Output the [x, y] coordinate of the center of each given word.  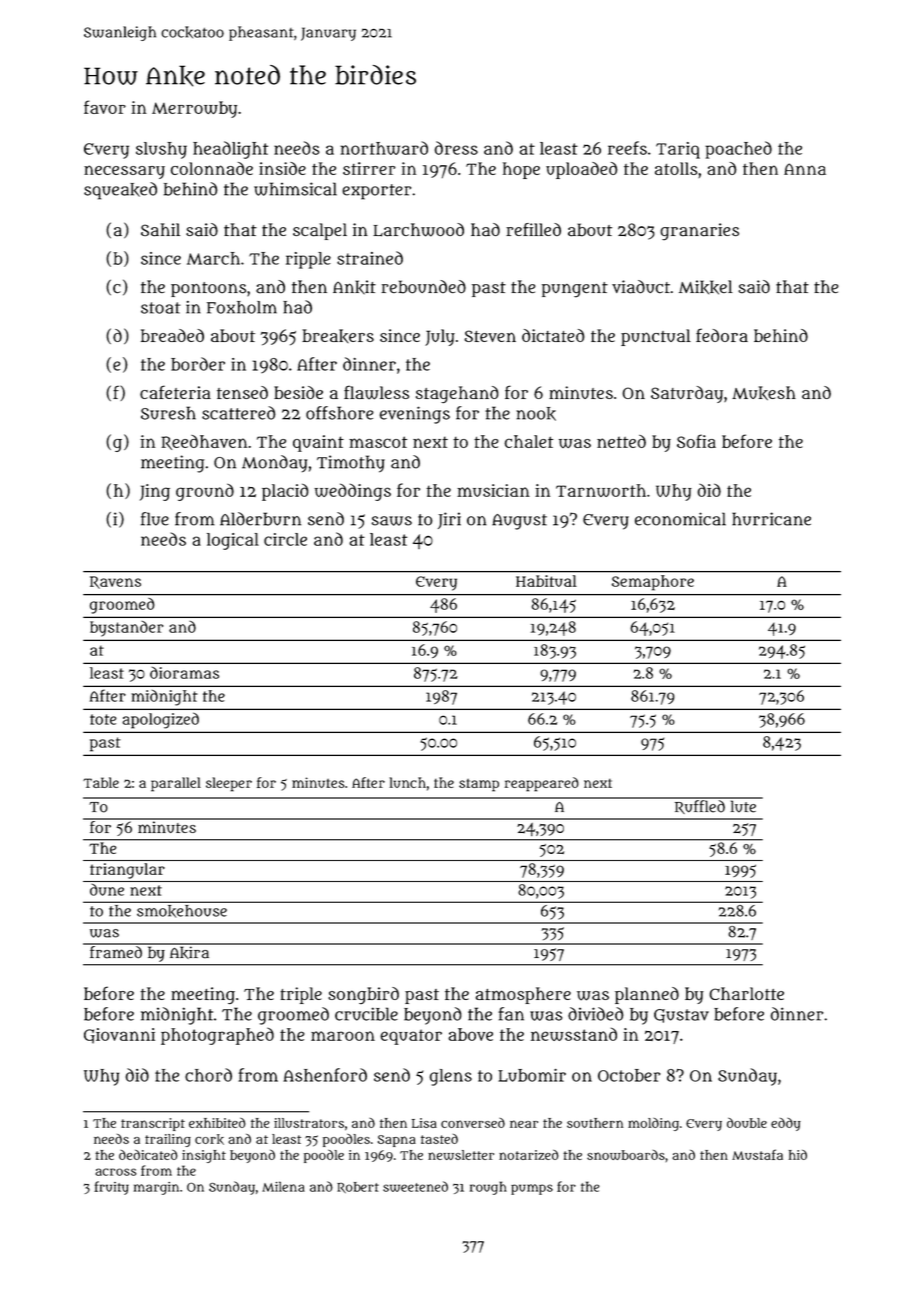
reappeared [542, 784]
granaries [699, 232]
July [440, 337]
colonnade [212, 168]
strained [370, 258]
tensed [242, 392]
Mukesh [764, 393]
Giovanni [119, 1036]
